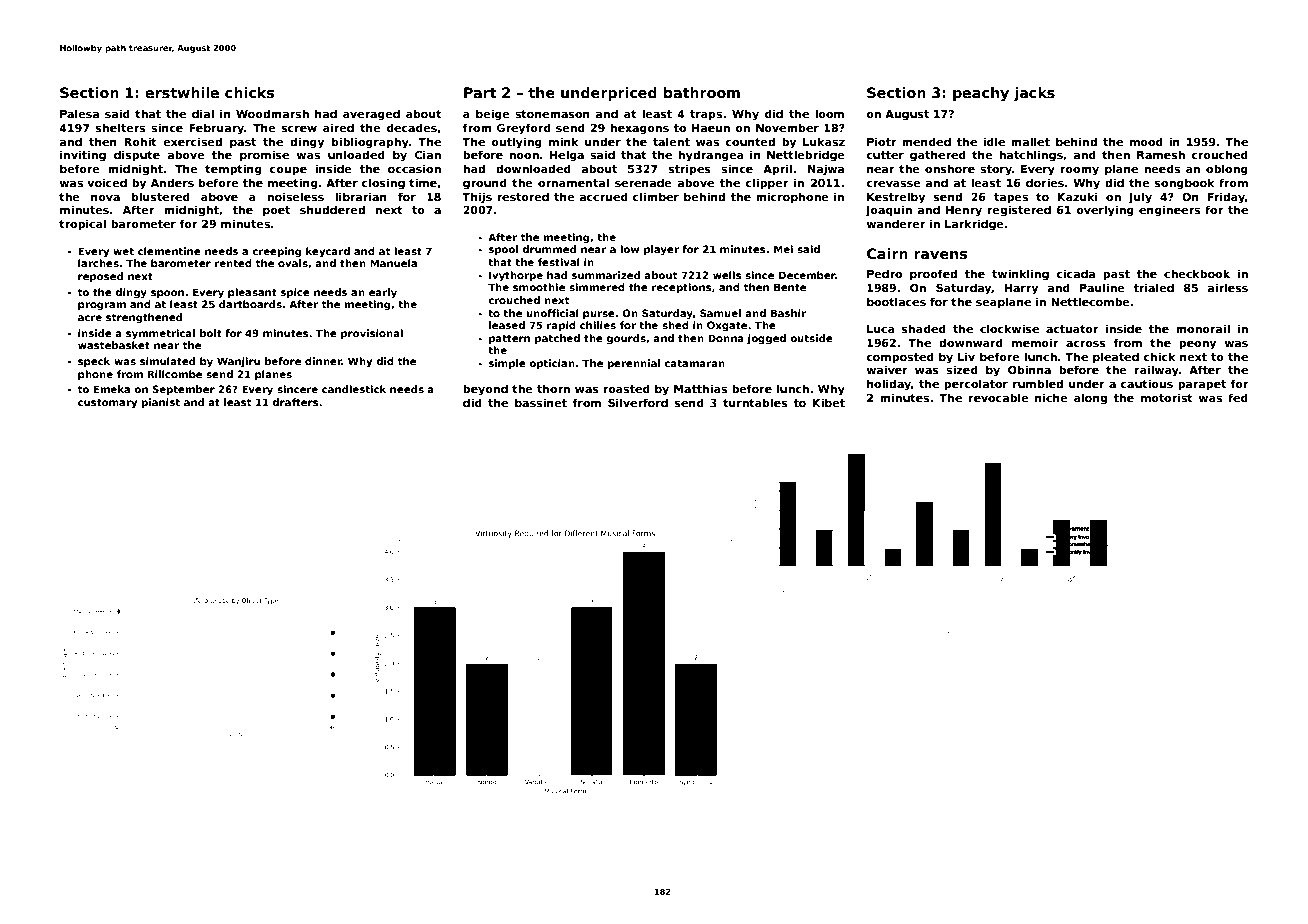  What do you see at coordinates (211, 333) in the page?
I see `bolt` at bounding box center [211, 333].
